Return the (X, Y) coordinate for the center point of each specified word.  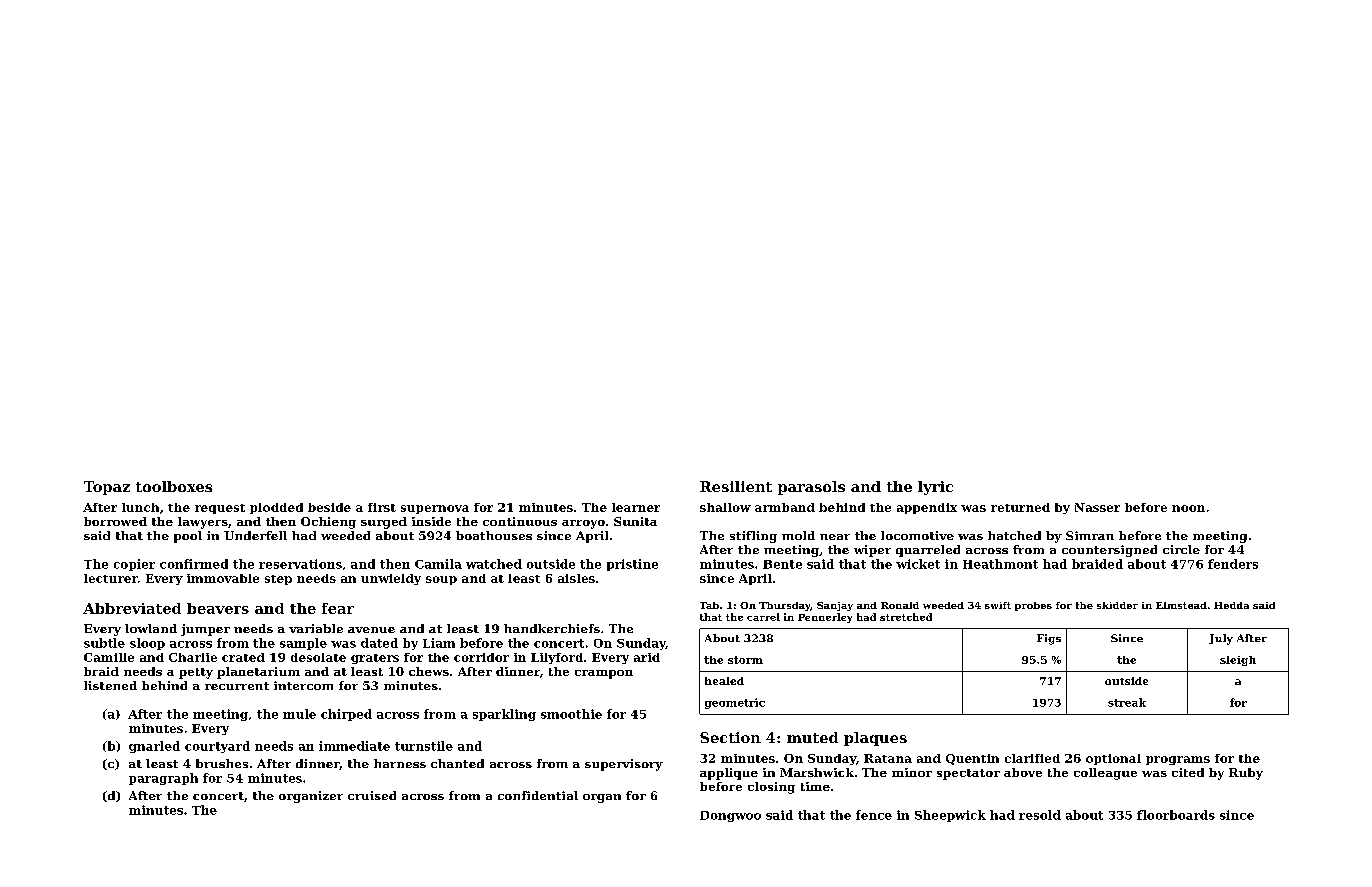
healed (724, 681)
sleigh (1238, 661)
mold (798, 535)
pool (188, 537)
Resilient (736, 486)
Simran (1090, 535)
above (1023, 772)
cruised (372, 795)
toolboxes (174, 486)
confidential (538, 795)
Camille (109, 657)
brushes (222, 763)
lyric (935, 488)
